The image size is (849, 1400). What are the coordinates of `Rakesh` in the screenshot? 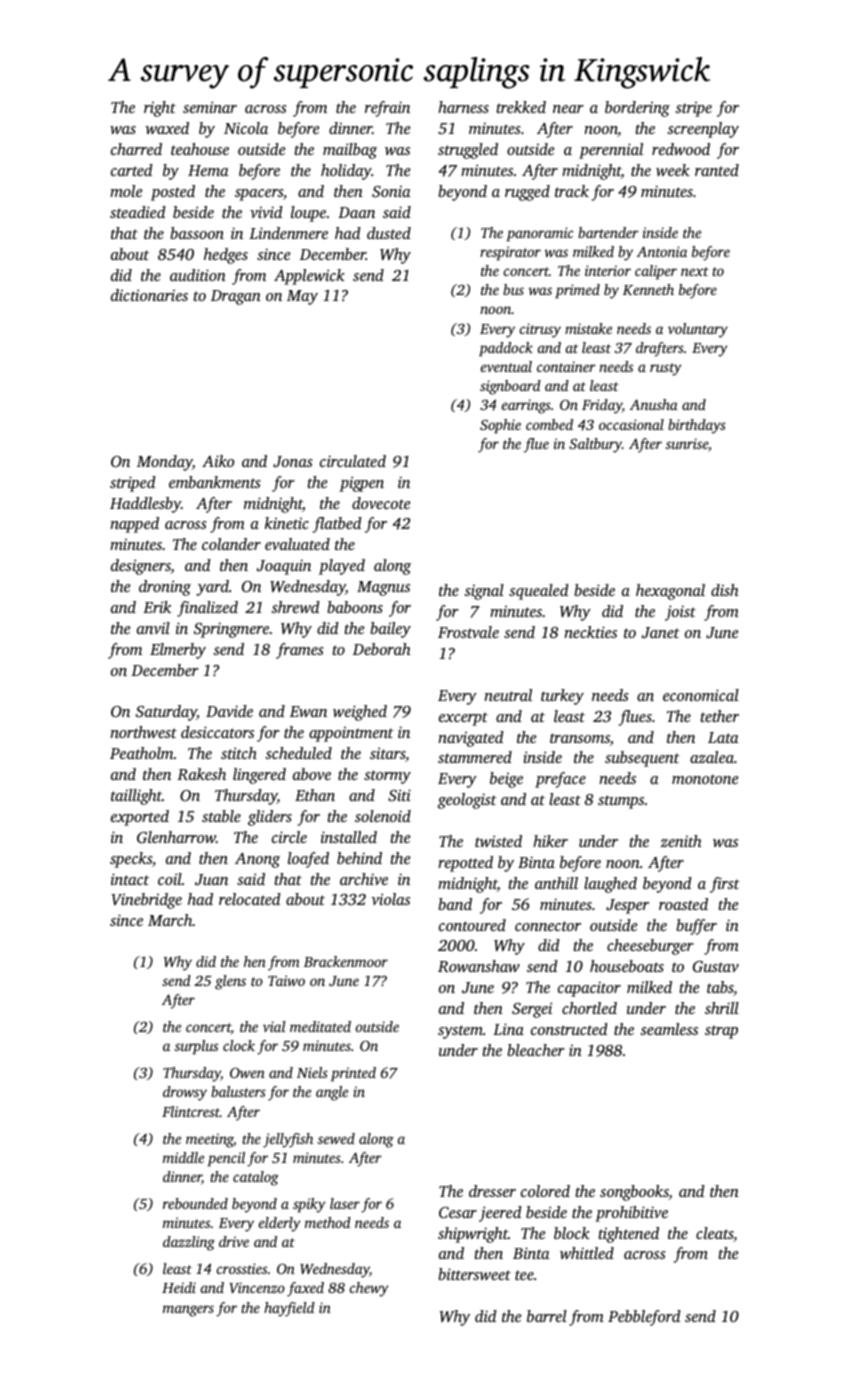 It's located at (201, 774).
